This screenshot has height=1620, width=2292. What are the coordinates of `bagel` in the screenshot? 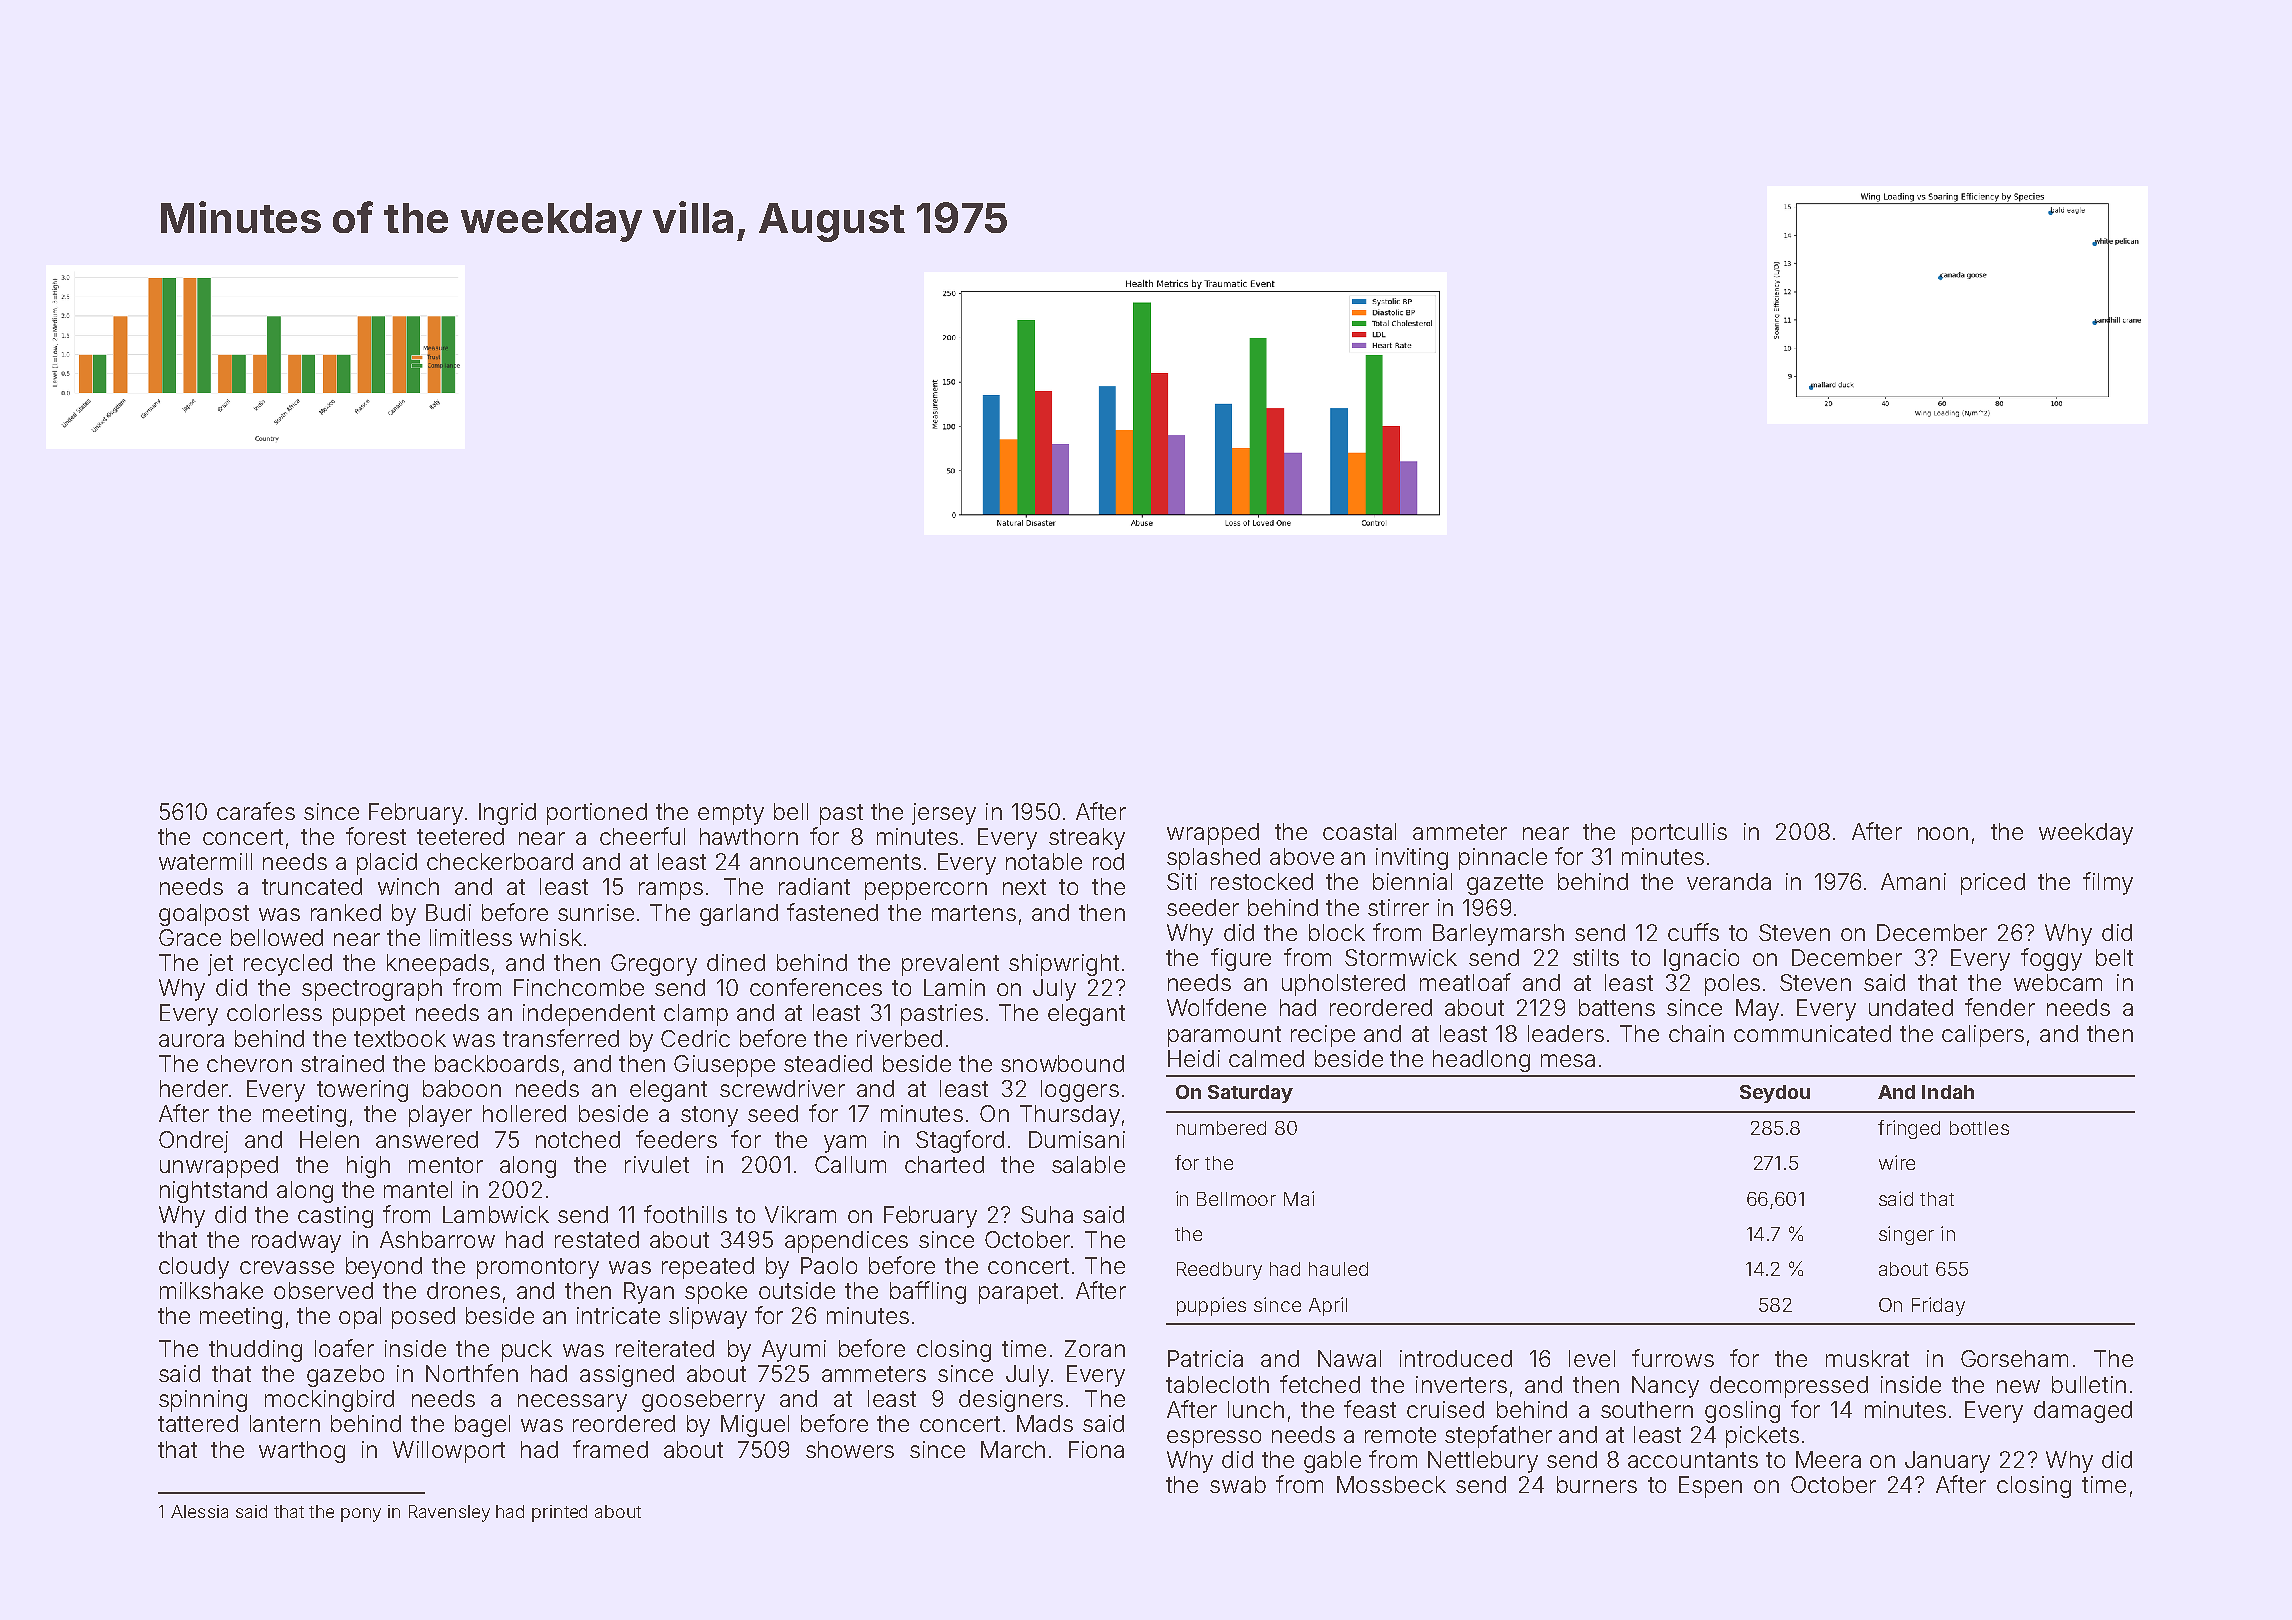 It's located at (482, 1426).
